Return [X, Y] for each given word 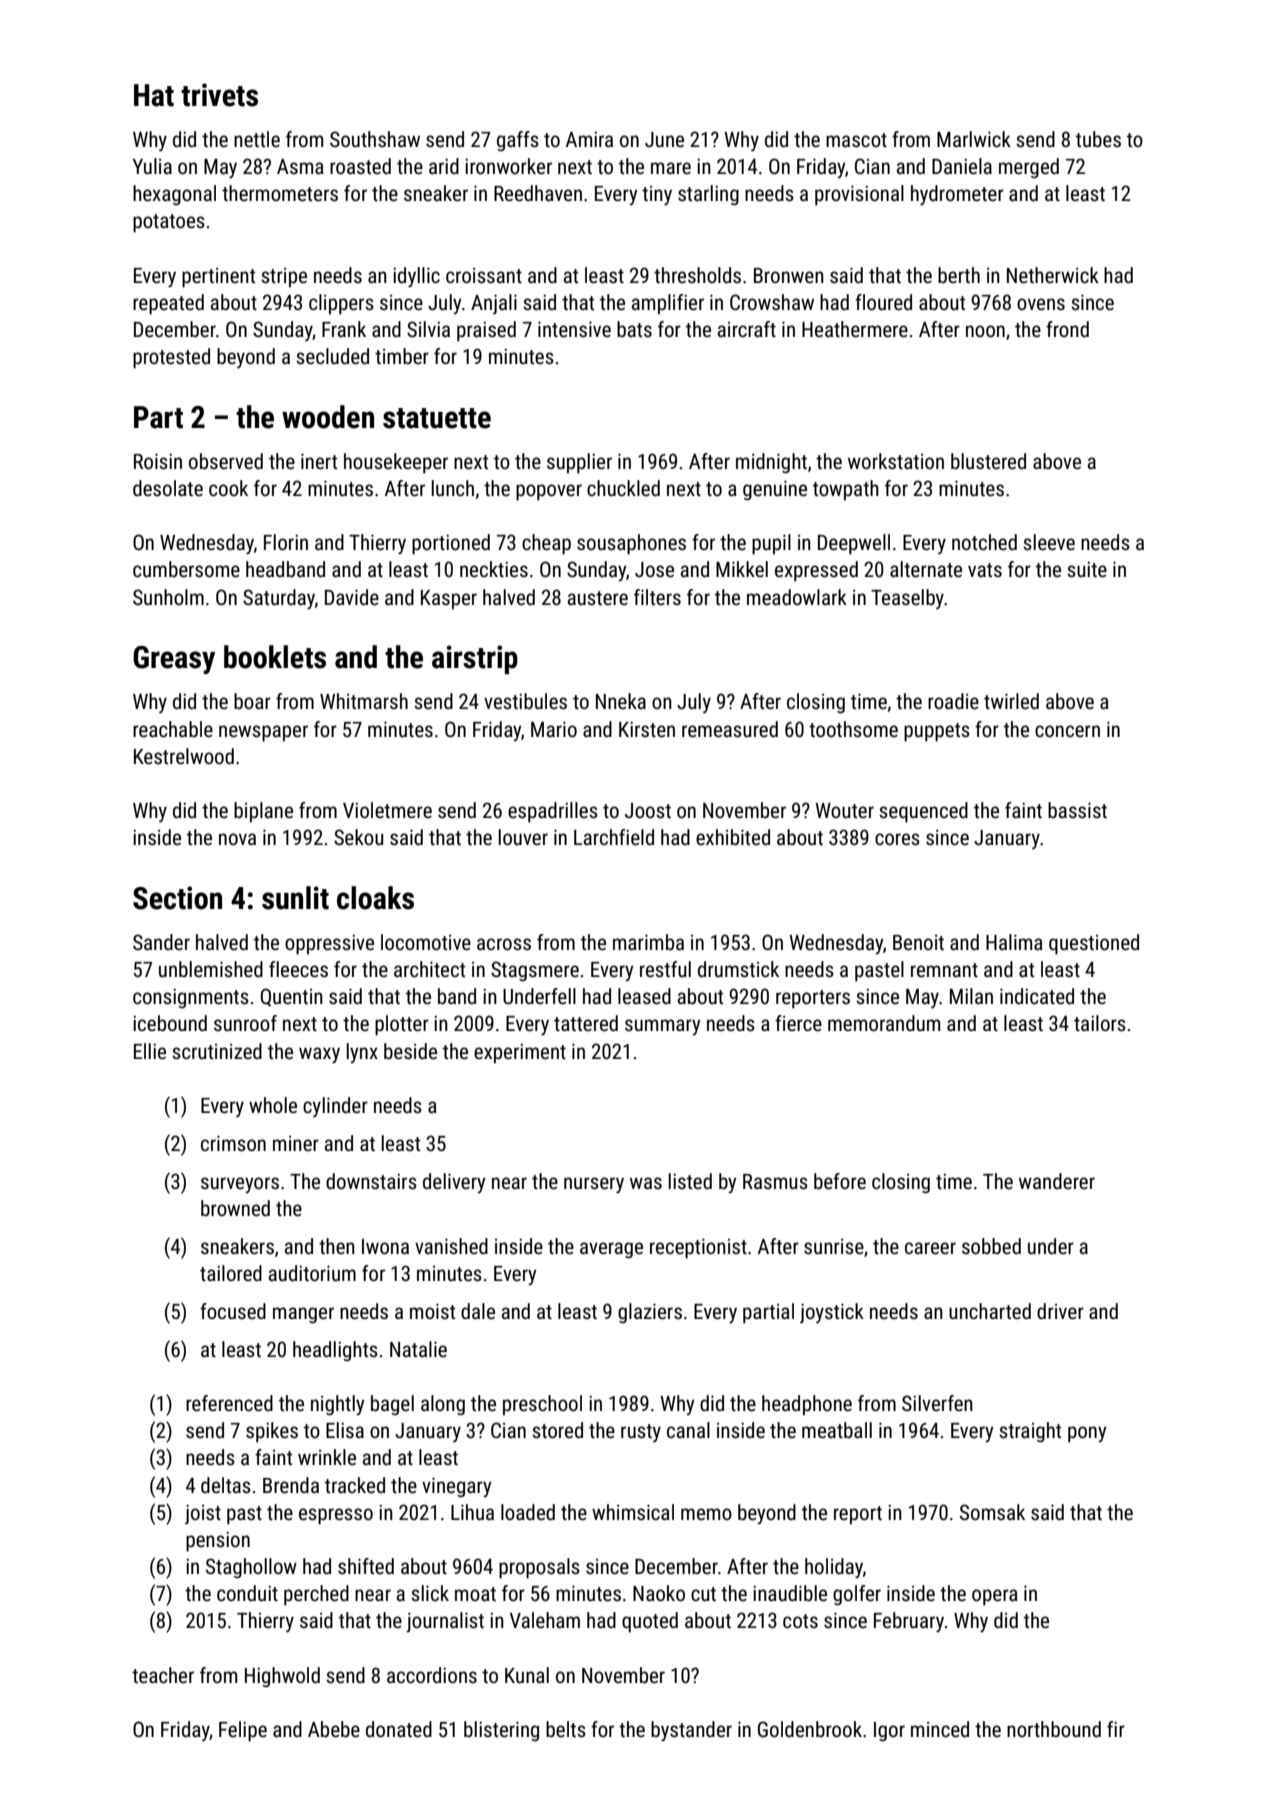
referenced [229, 1403]
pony [1087, 1434]
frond [1067, 329]
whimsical [633, 1512]
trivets [219, 95]
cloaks [375, 898]
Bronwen [789, 276]
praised [486, 331]
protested [171, 358]
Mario [554, 729]
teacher [163, 1675]
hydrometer [957, 195]
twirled [1011, 701]
